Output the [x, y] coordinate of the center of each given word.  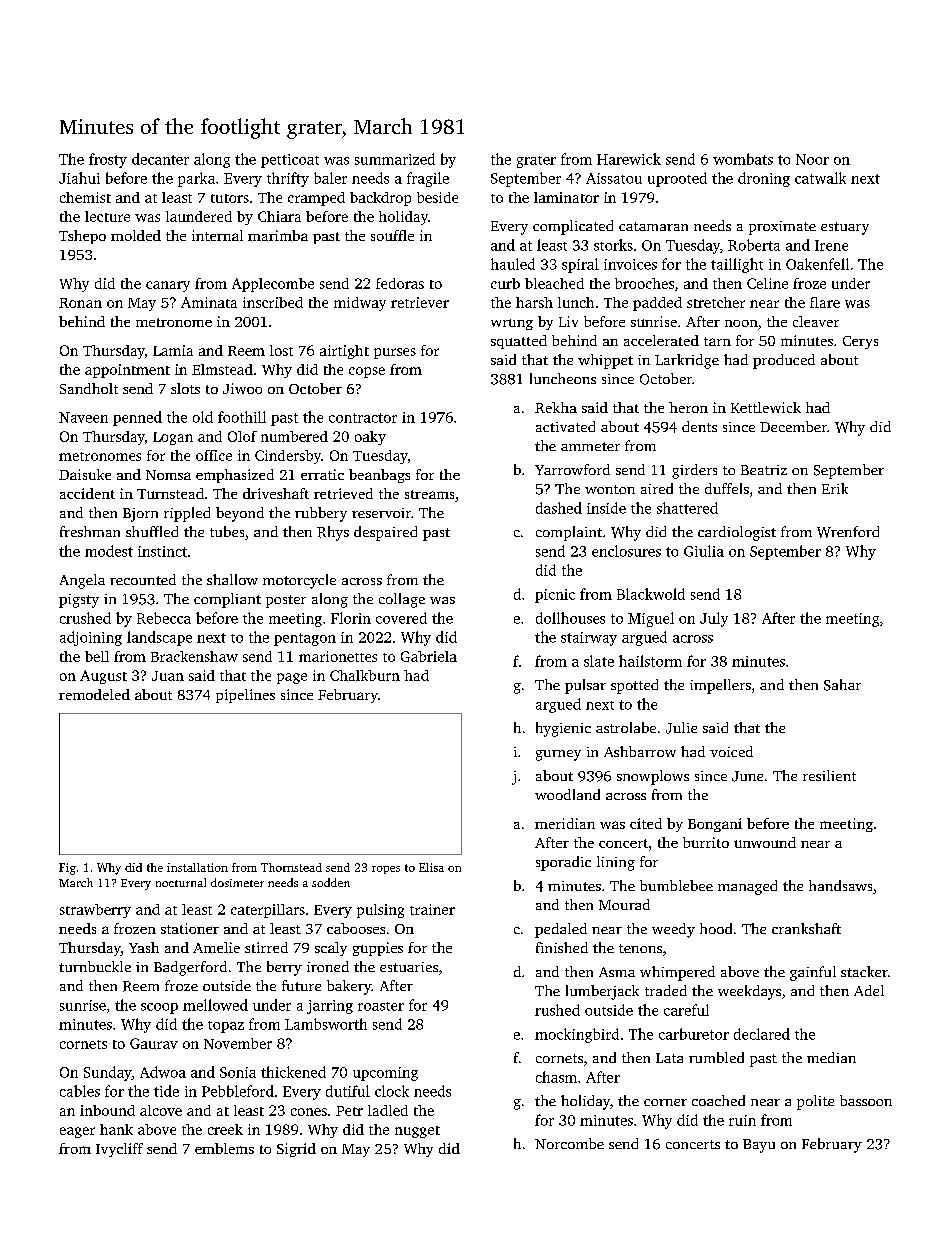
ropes [386, 870]
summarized [395, 159]
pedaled [561, 930]
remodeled [94, 694]
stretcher [716, 302]
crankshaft [806, 928]
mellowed [215, 1005]
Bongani [715, 825]
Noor [812, 159]
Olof [242, 436]
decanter [160, 159]
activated [565, 426]
